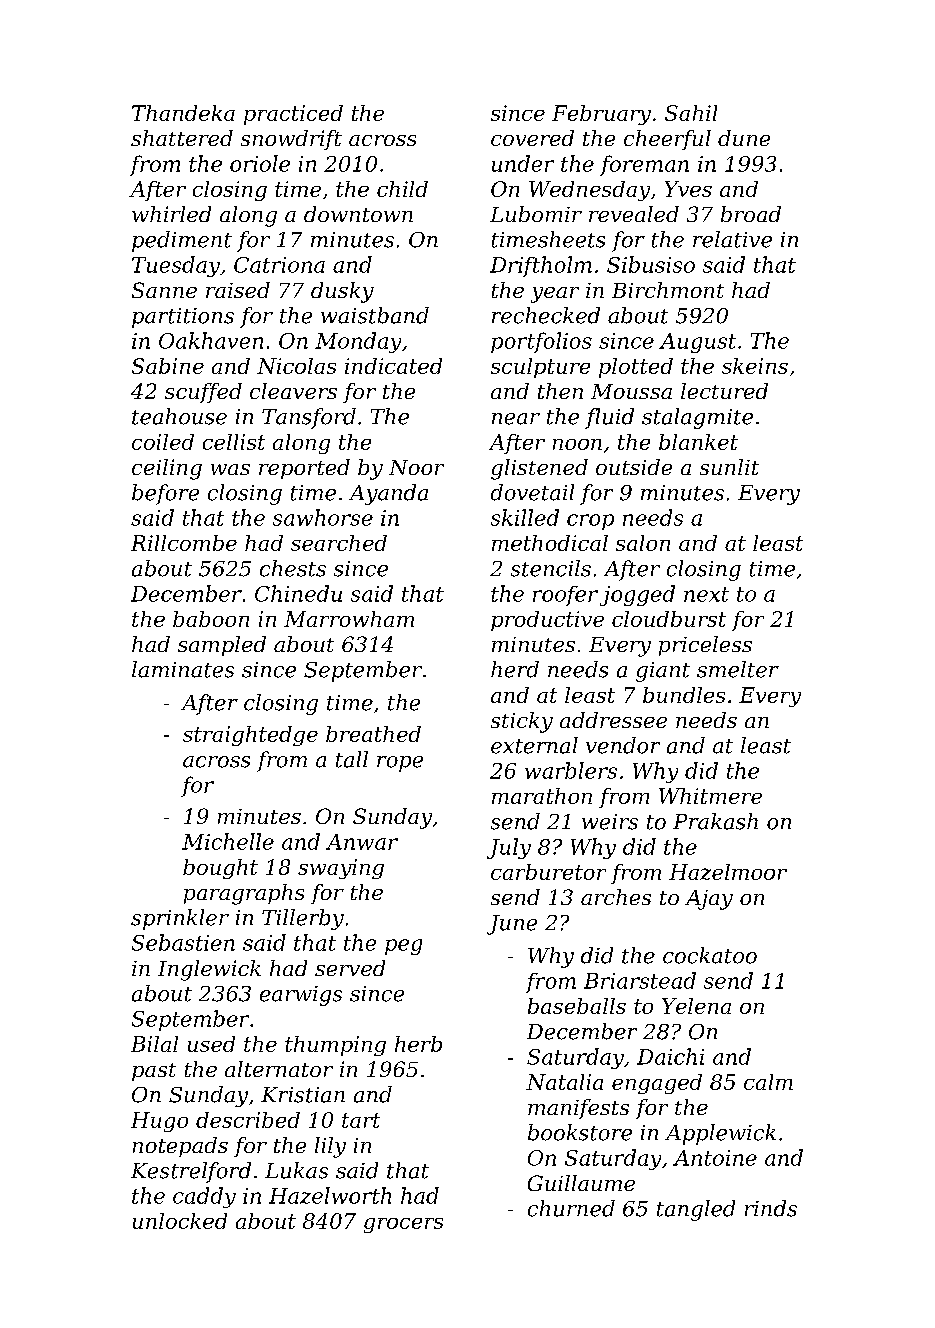  What do you see at coordinates (516, 419) in the document?
I see `near` at bounding box center [516, 419].
